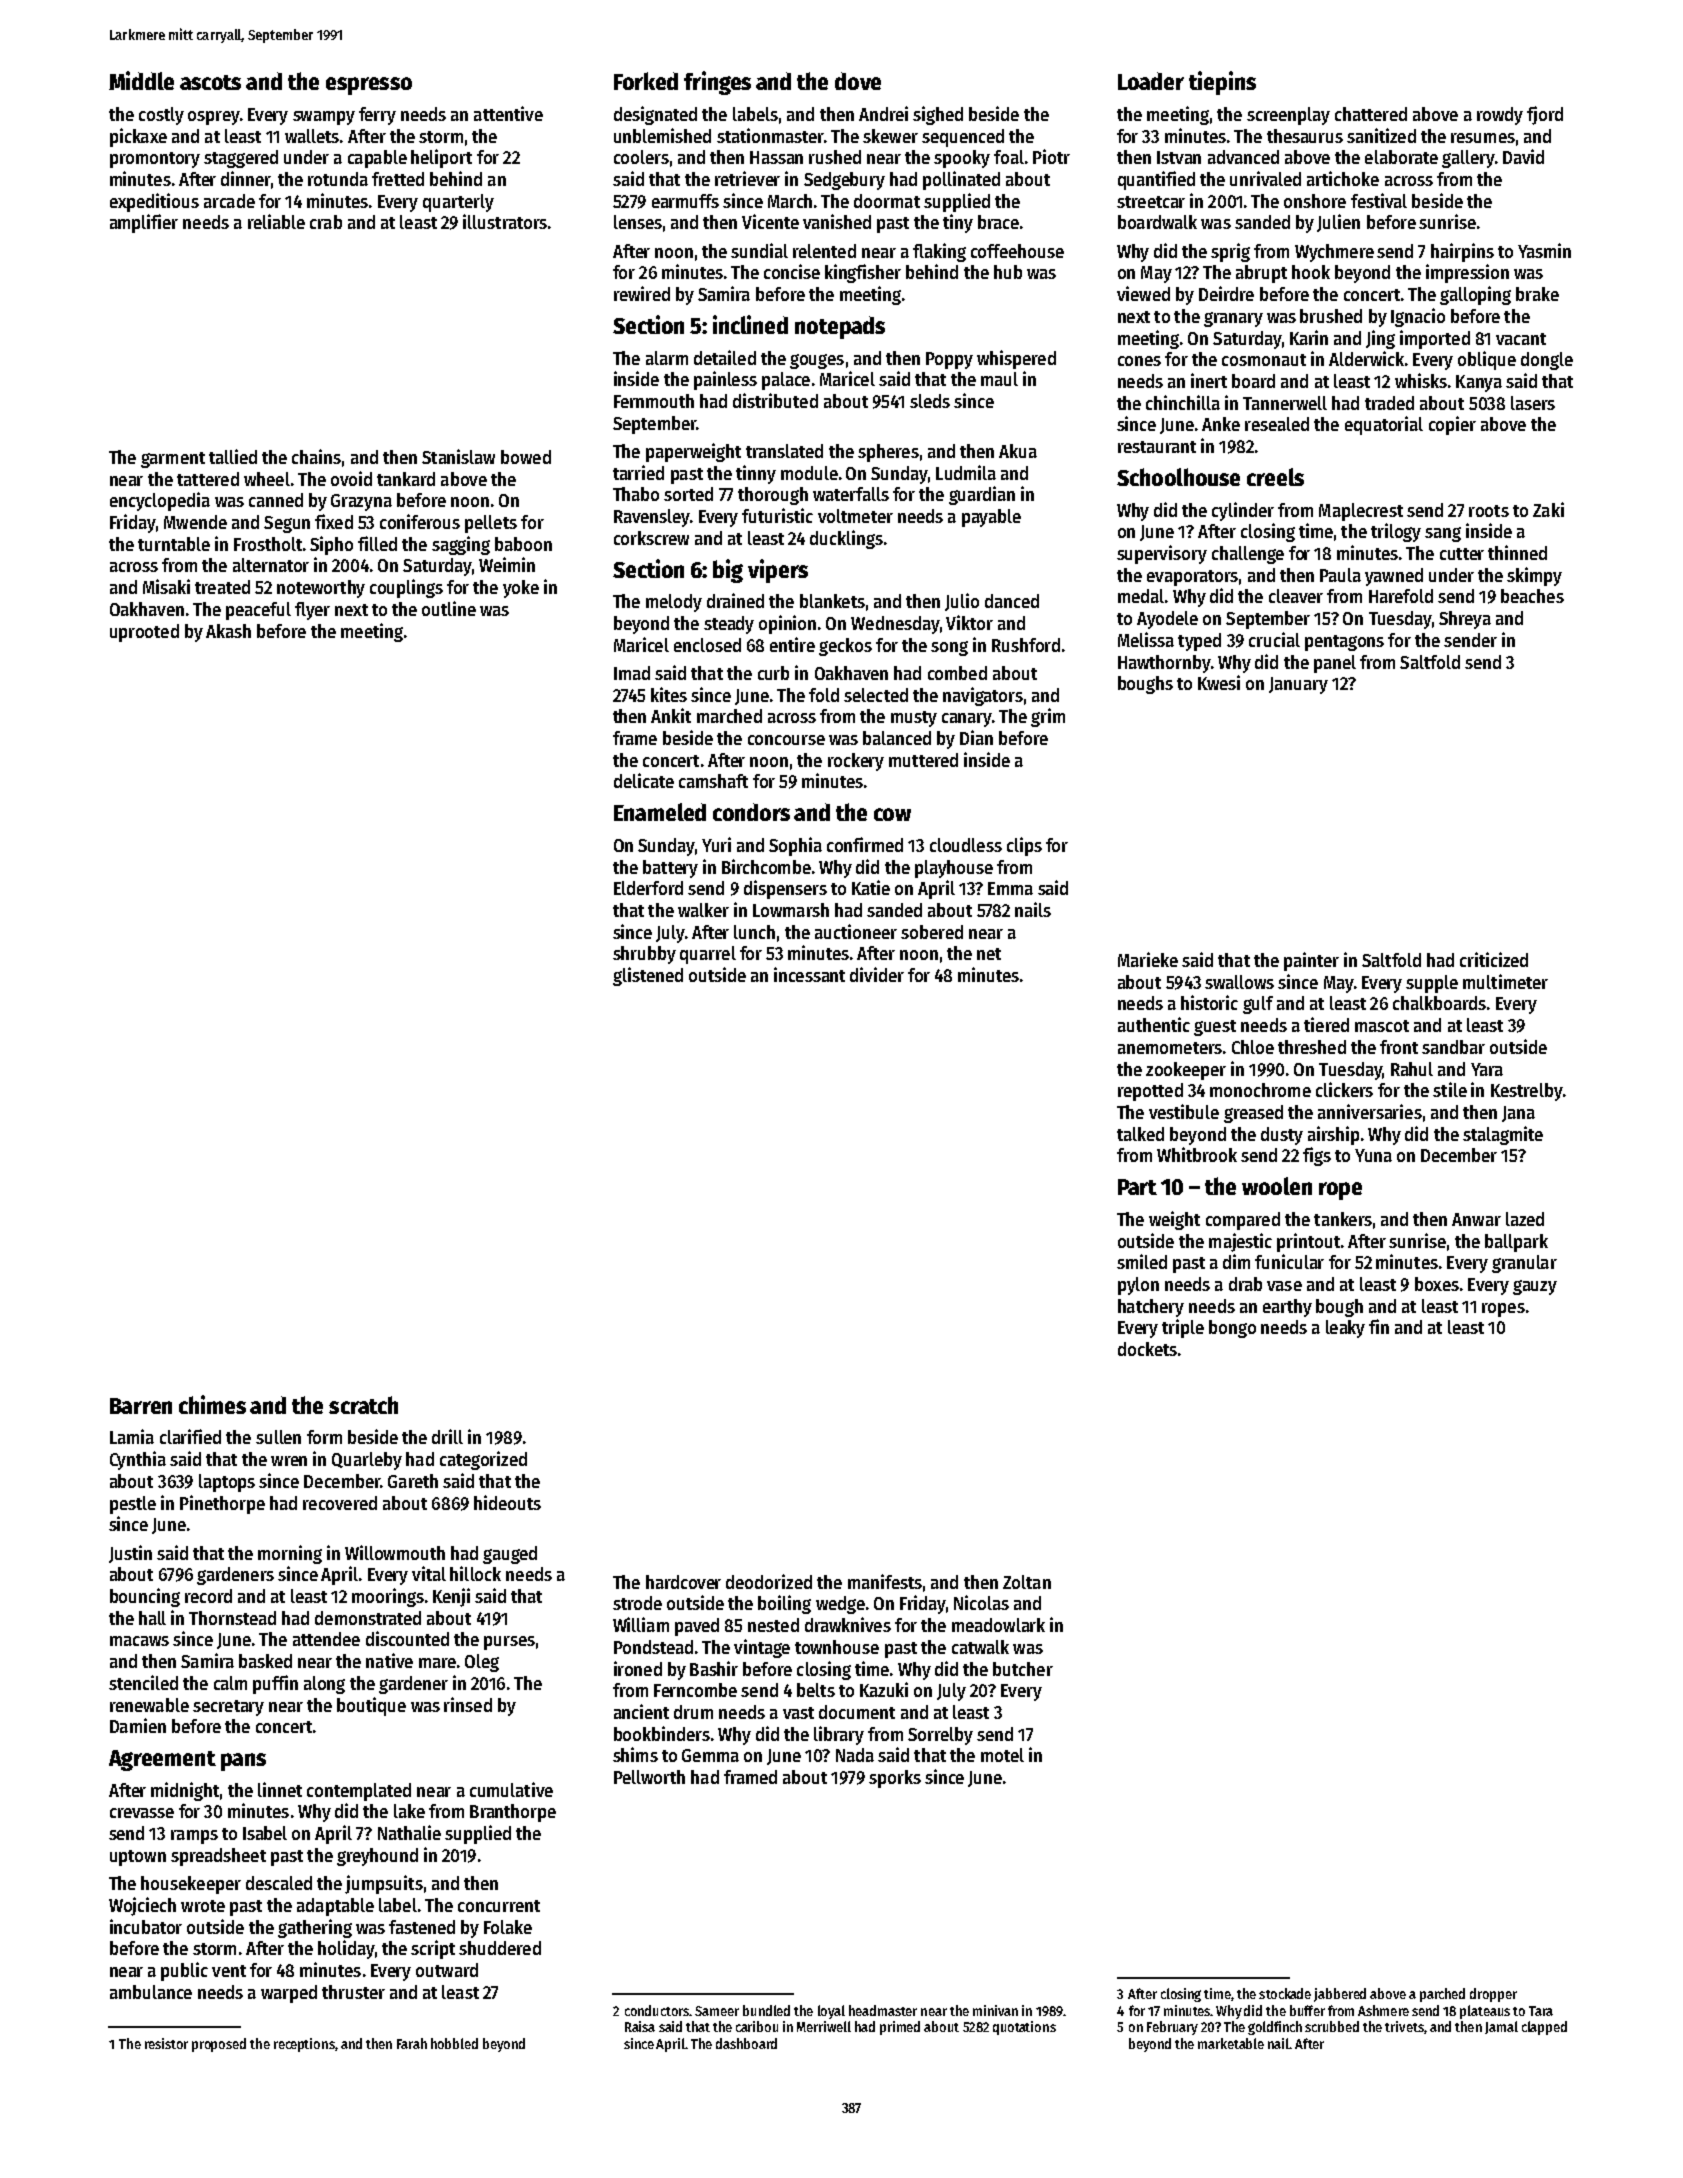 The image size is (1683, 2178). I want to click on auctioneer, so click(856, 931).
